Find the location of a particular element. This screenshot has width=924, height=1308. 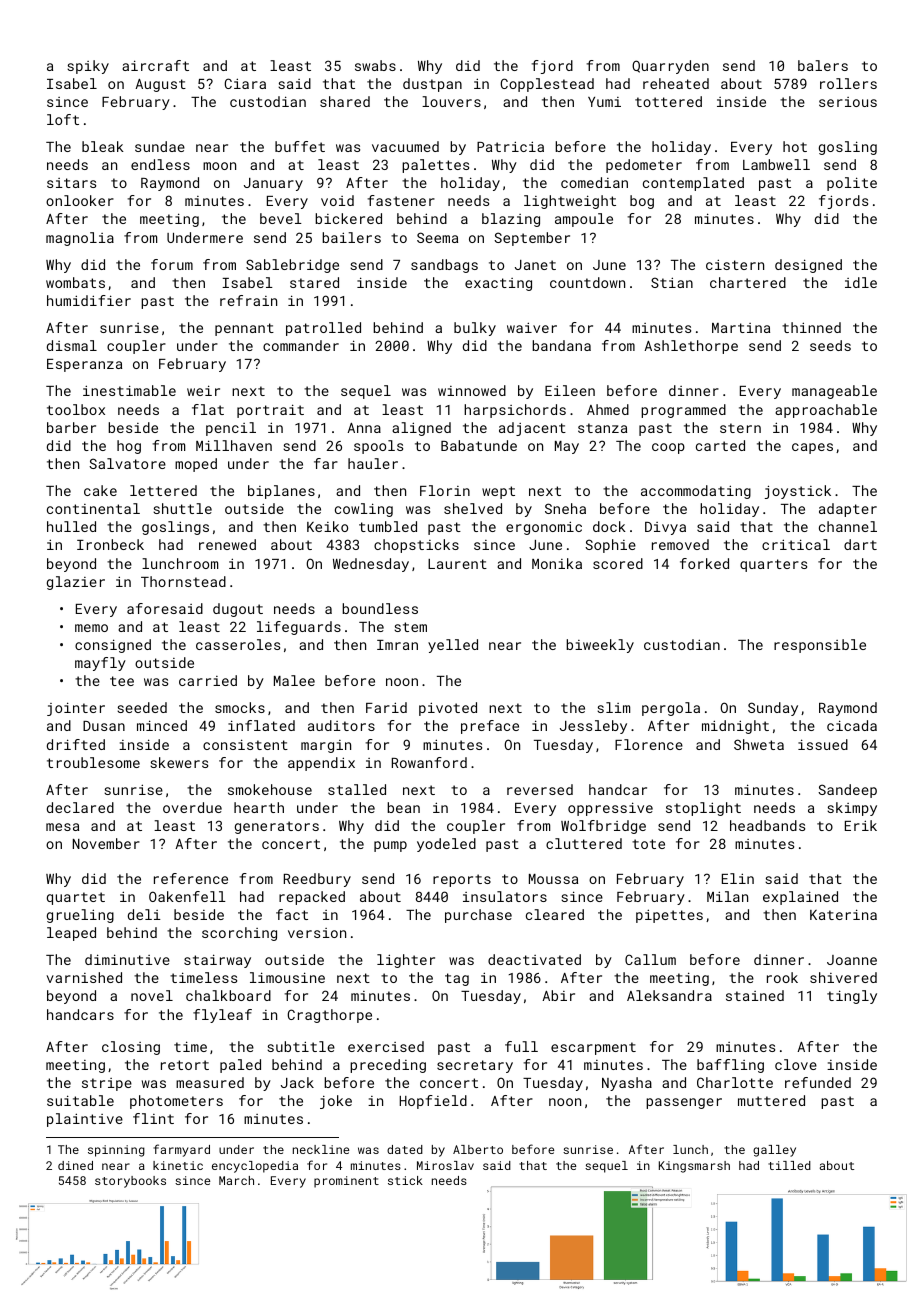

biweekly is located at coordinates (600, 646).
